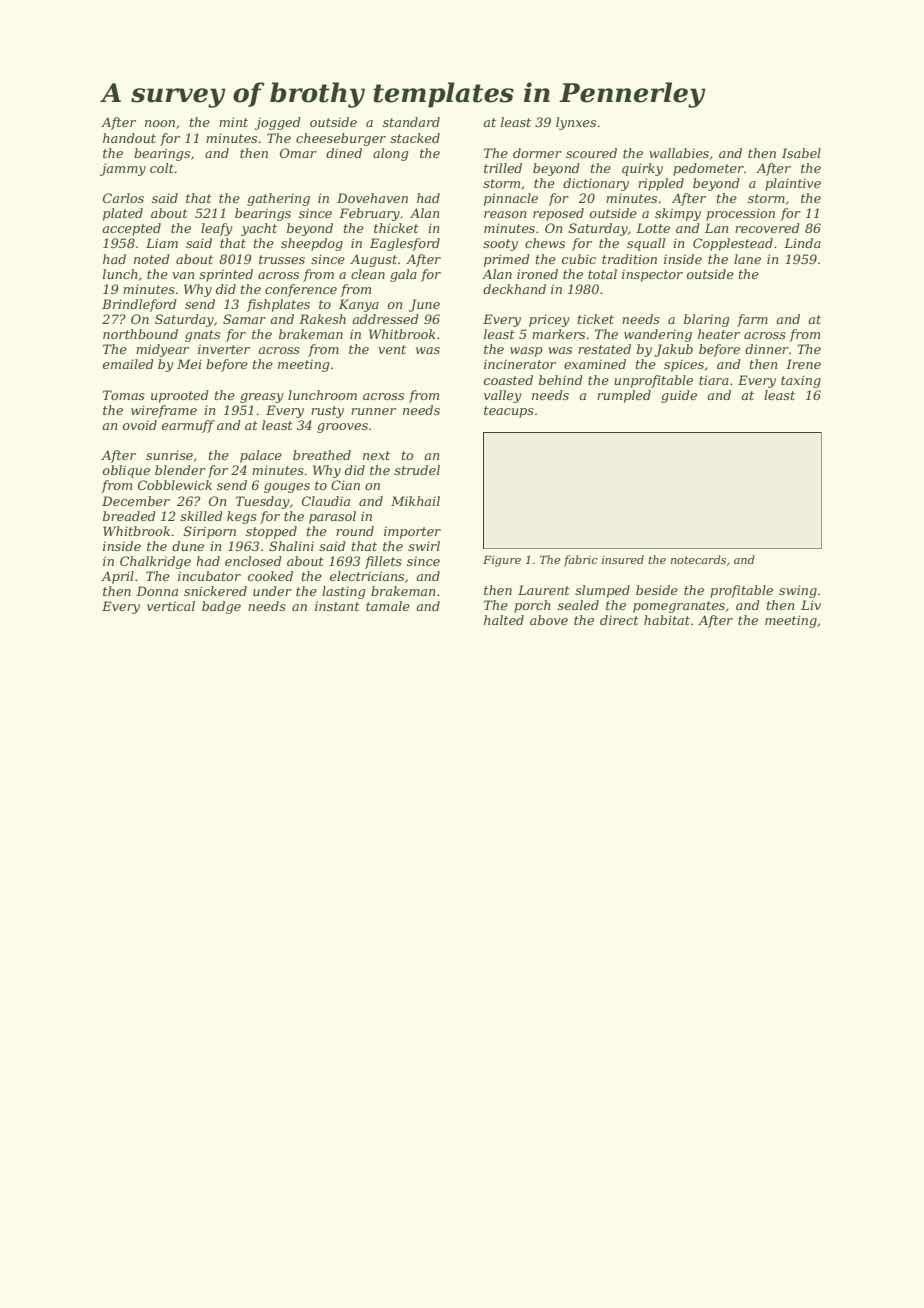 The height and width of the page is (1308, 924). I want to click on Mikhail, so click(415, 501).
